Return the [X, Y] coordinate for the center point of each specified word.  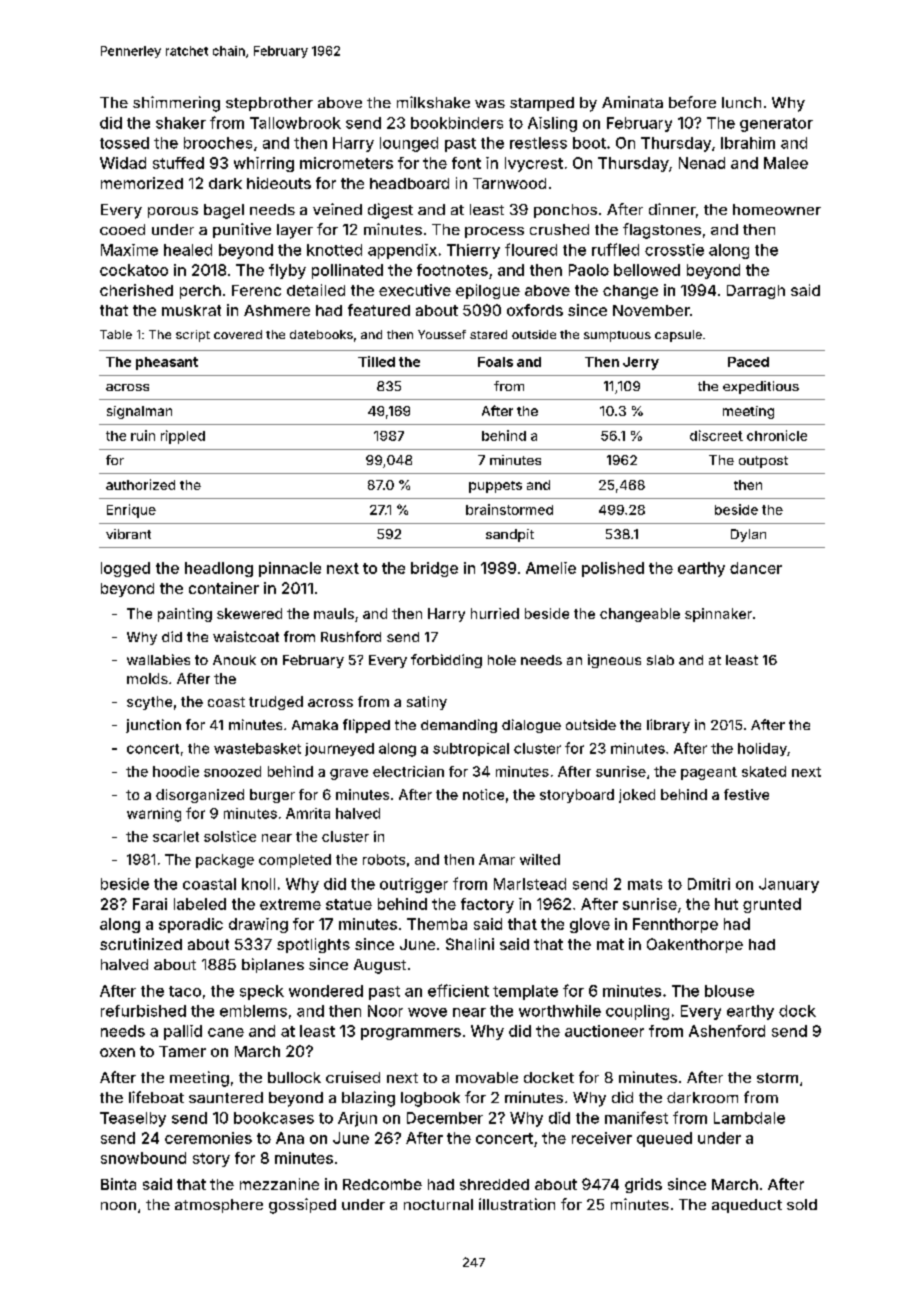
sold [802, 1204]
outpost [763, 462]
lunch [741, 102]
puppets [495, 487]
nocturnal [438, 1204]
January [789, 885]
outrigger [414, 885]
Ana [290, 1138]
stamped [542, 104]
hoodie [176, 771]
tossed [124, 143]
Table [116, 334]
